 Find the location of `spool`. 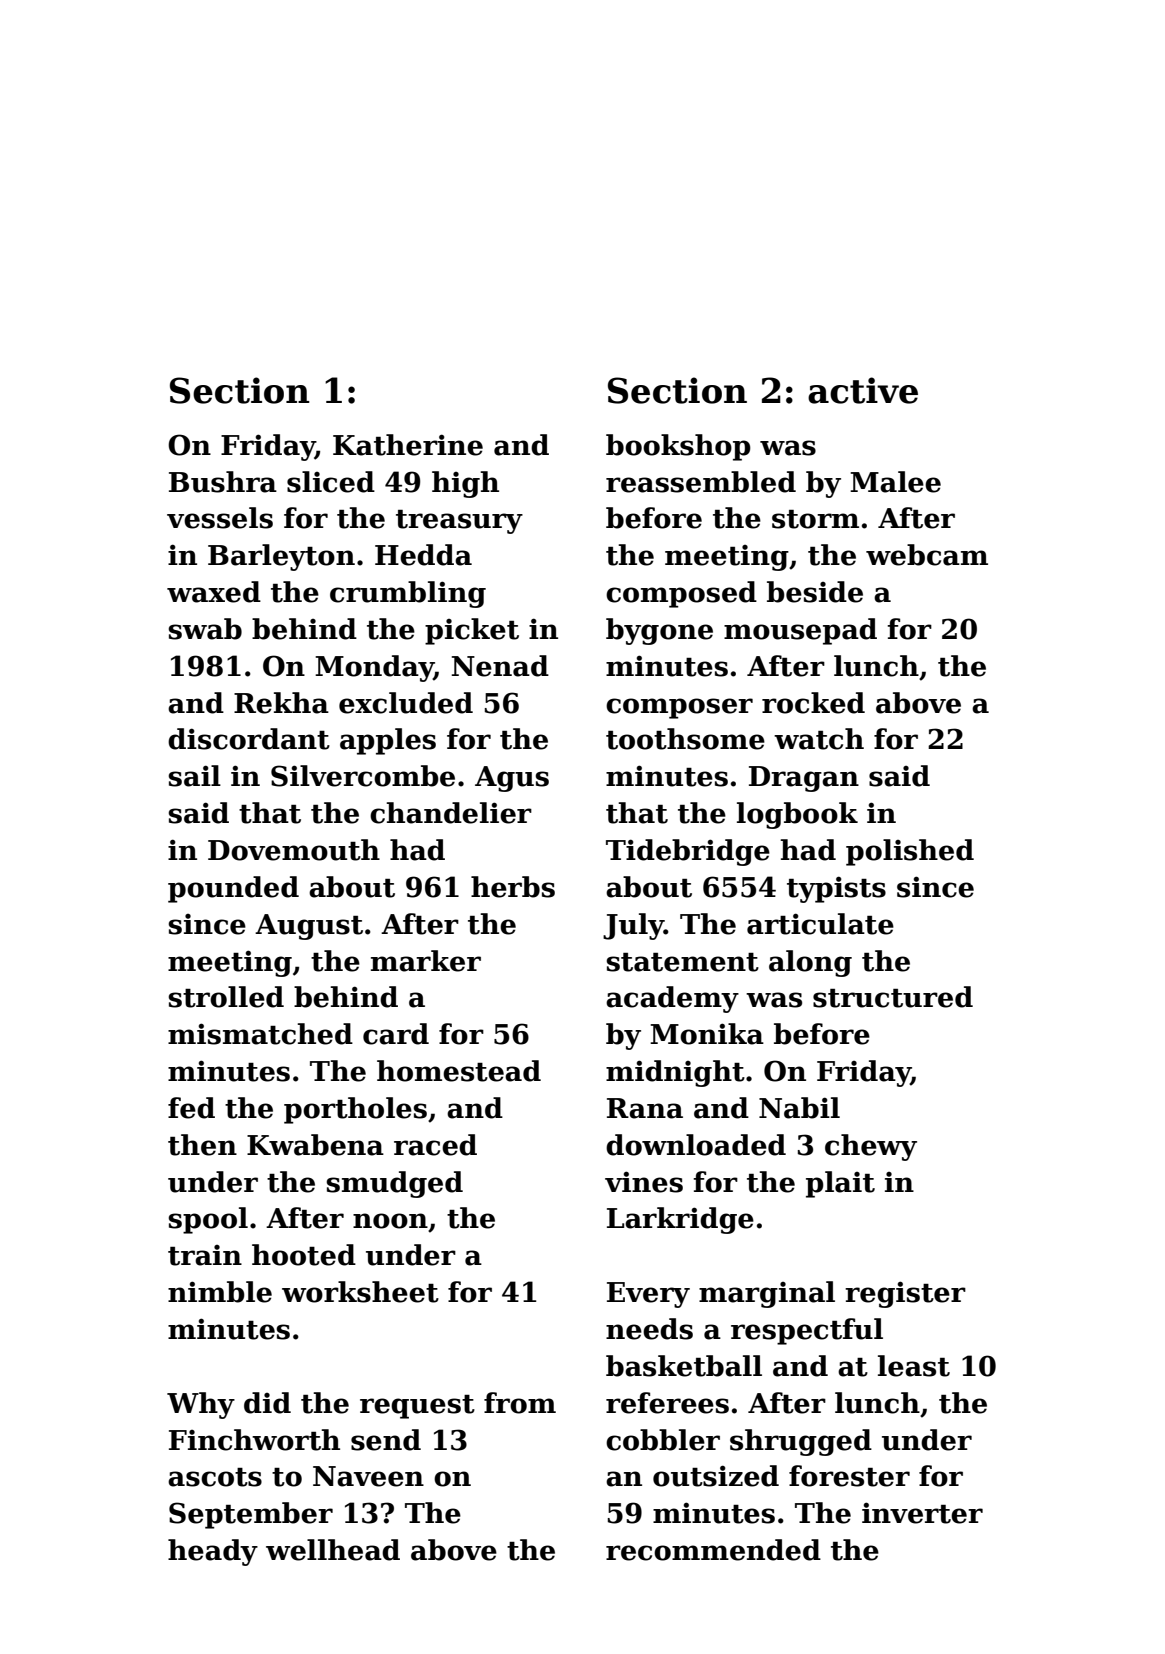

spool is located at coordinates (208, 1220).
